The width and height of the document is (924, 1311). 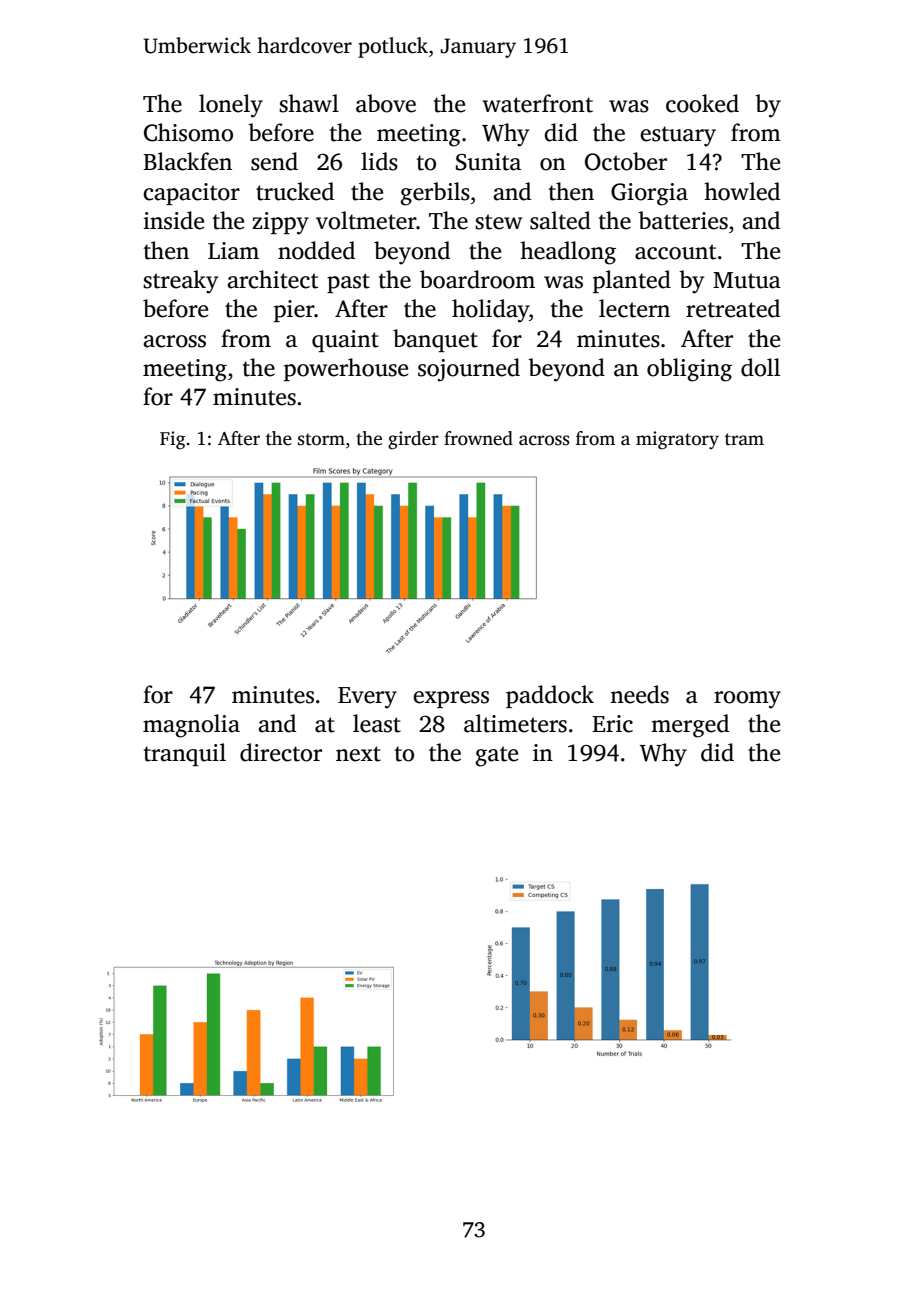 I want to click on gerbils, so click(x=435, y=194).
